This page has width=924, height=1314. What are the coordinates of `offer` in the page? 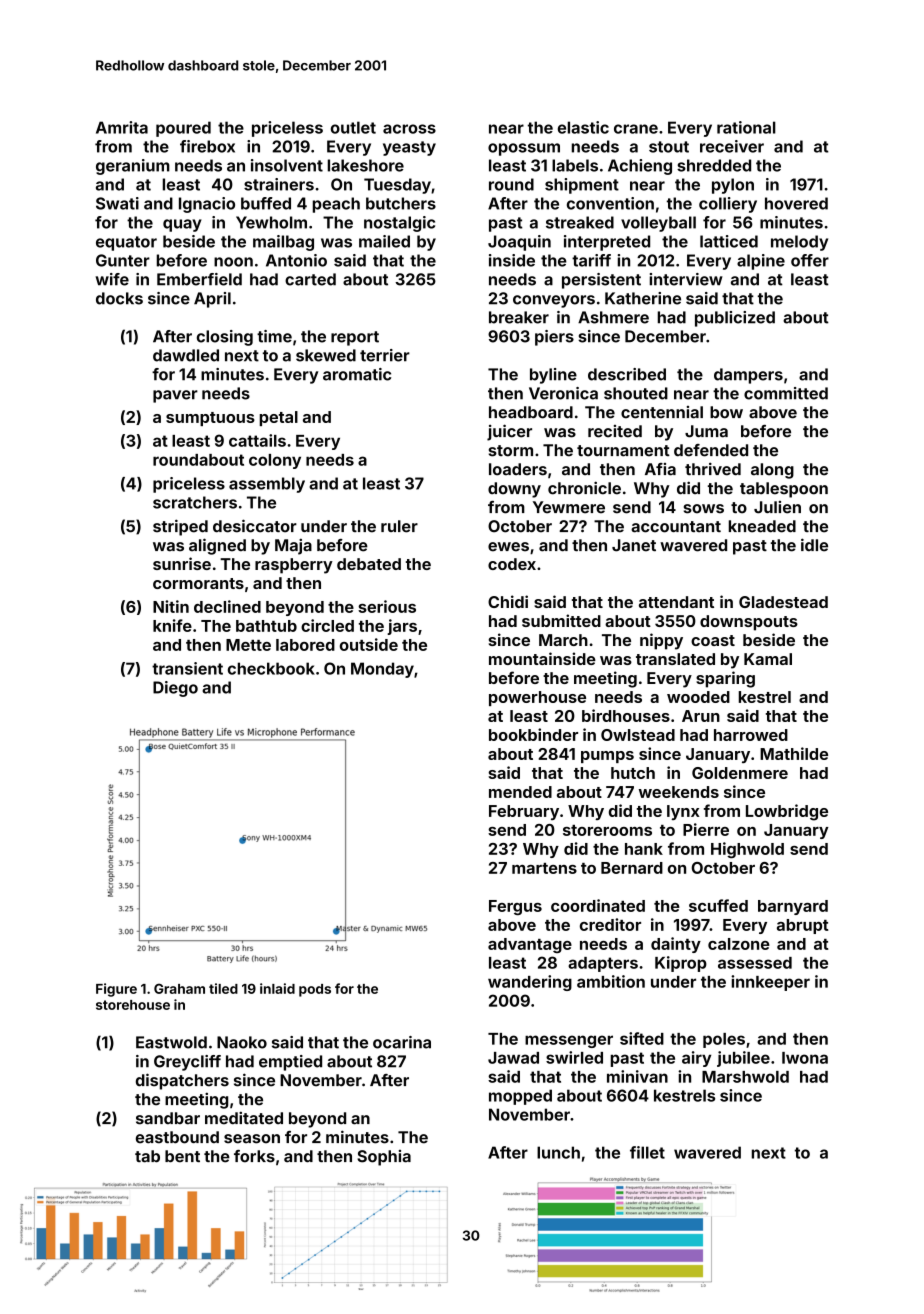 It's located at (810, 260).
